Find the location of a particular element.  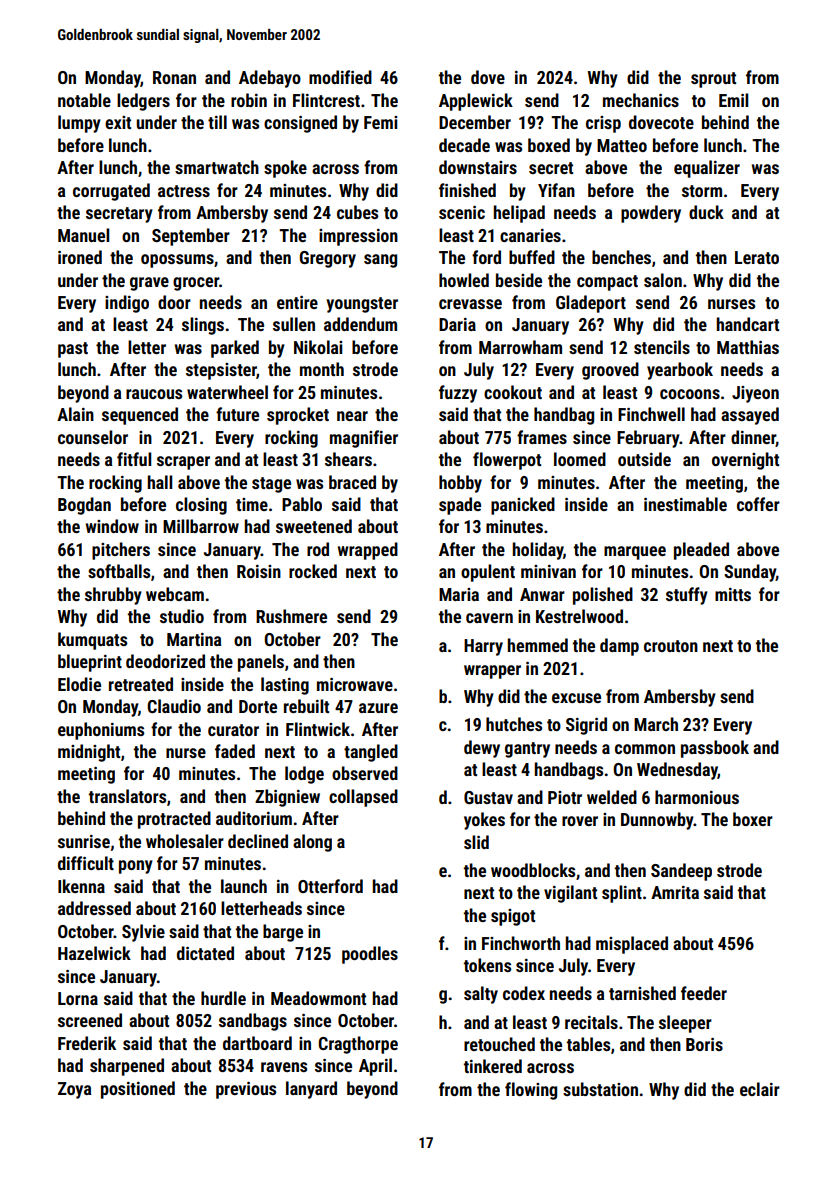

Cragthorpe is located at coordinates (358, 1045).
